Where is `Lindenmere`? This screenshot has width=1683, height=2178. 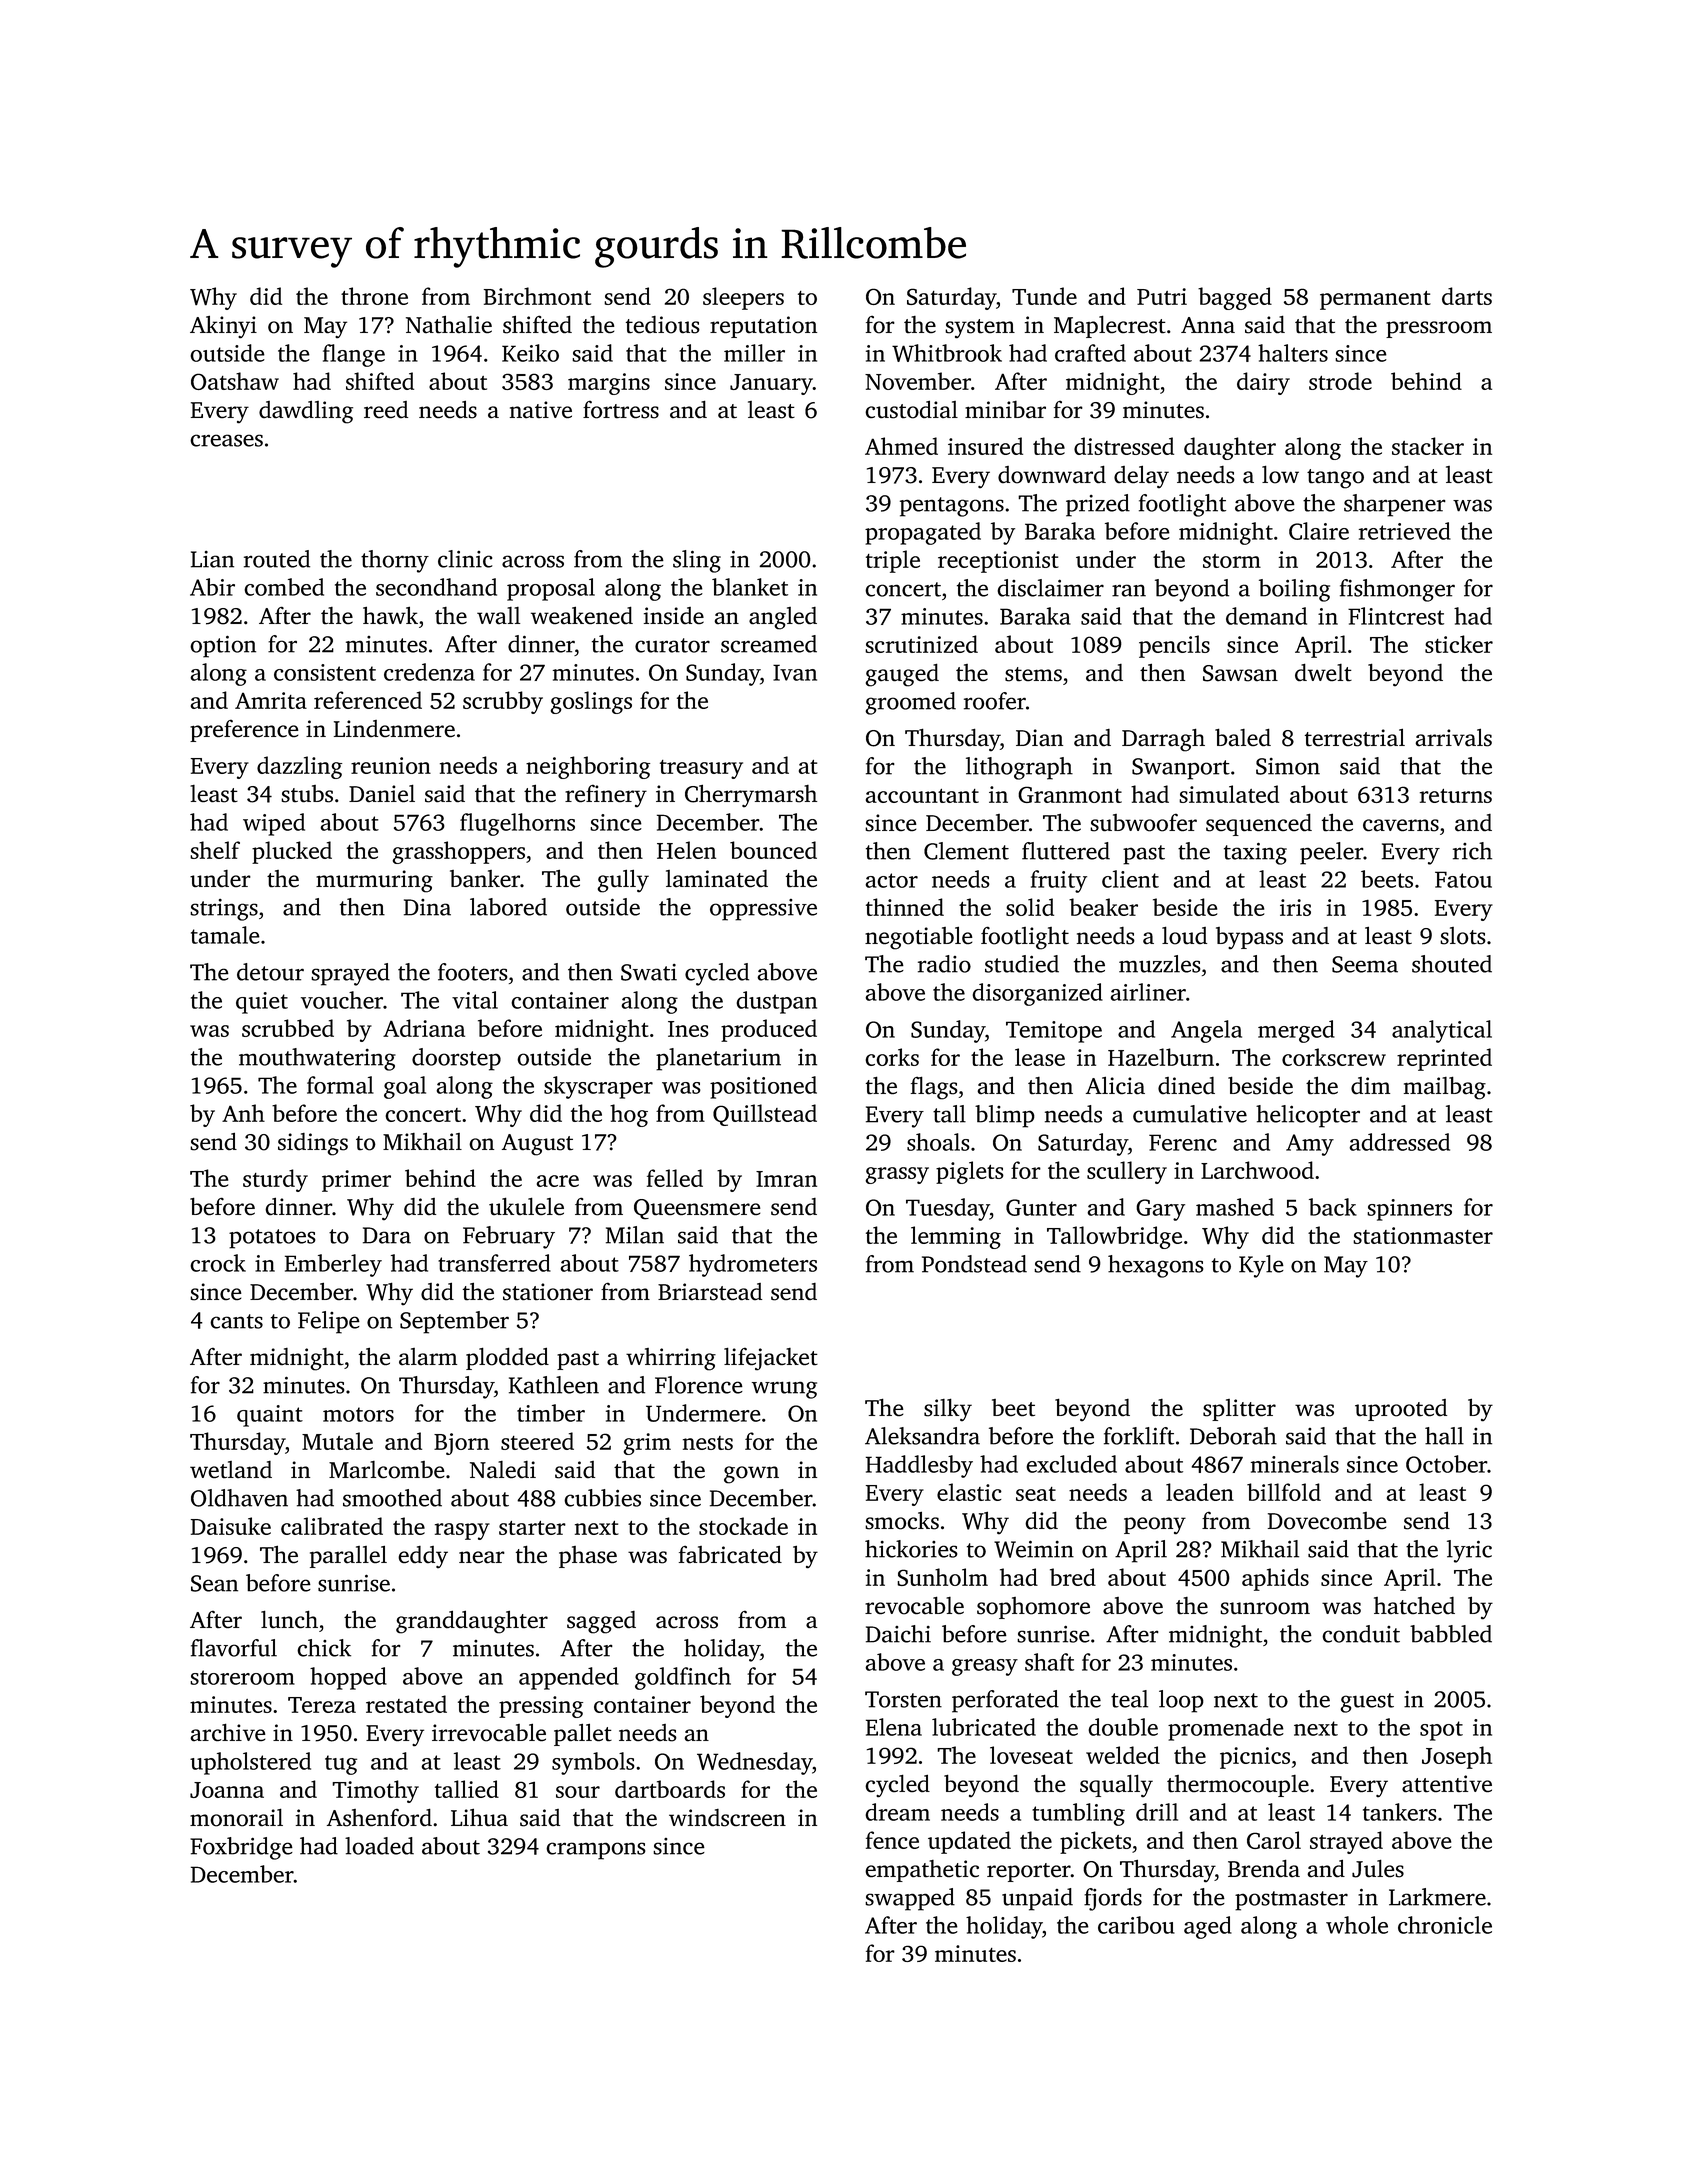
Lindenmere is located at coordinates (394, 728).
